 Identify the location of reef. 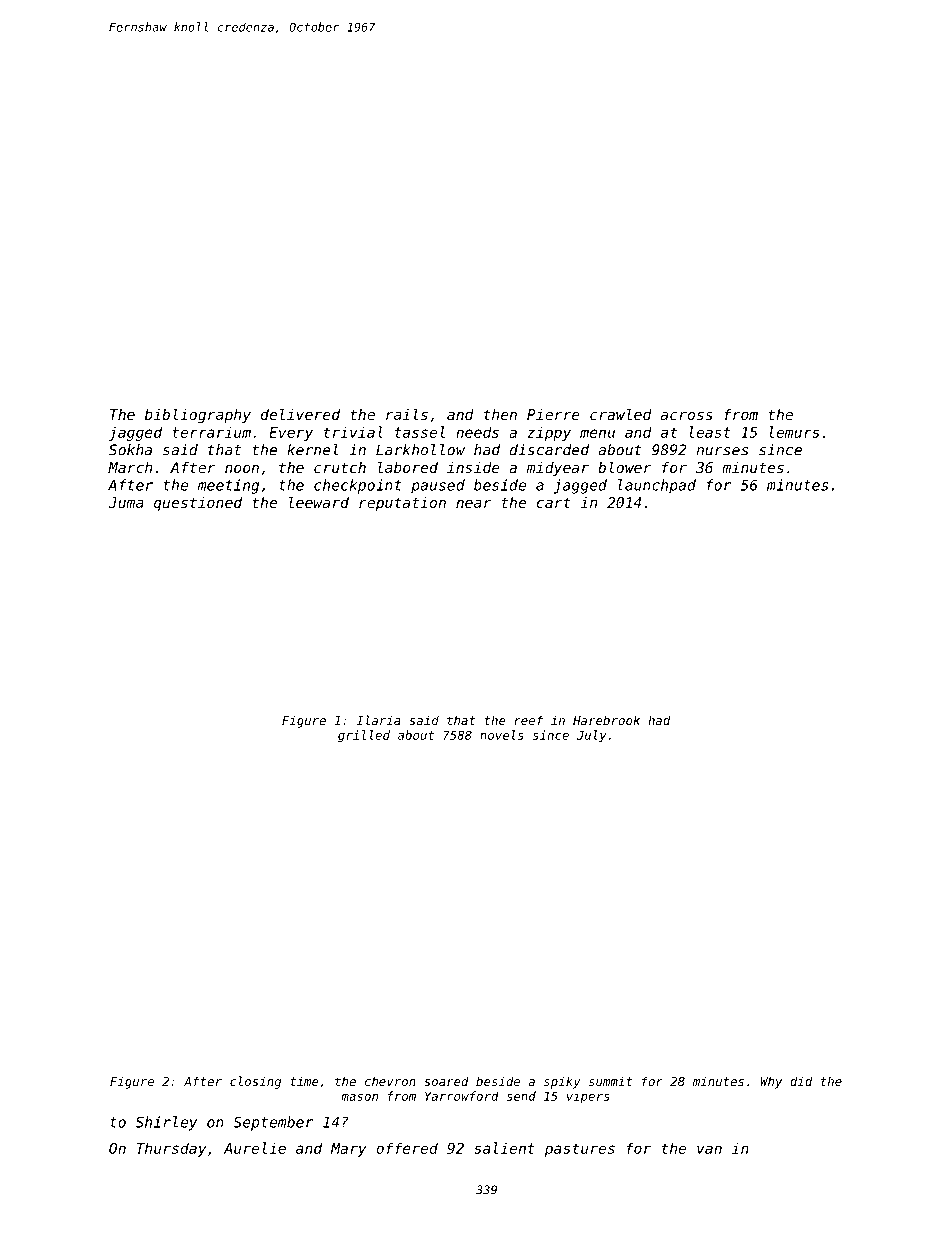
(528, 720).
